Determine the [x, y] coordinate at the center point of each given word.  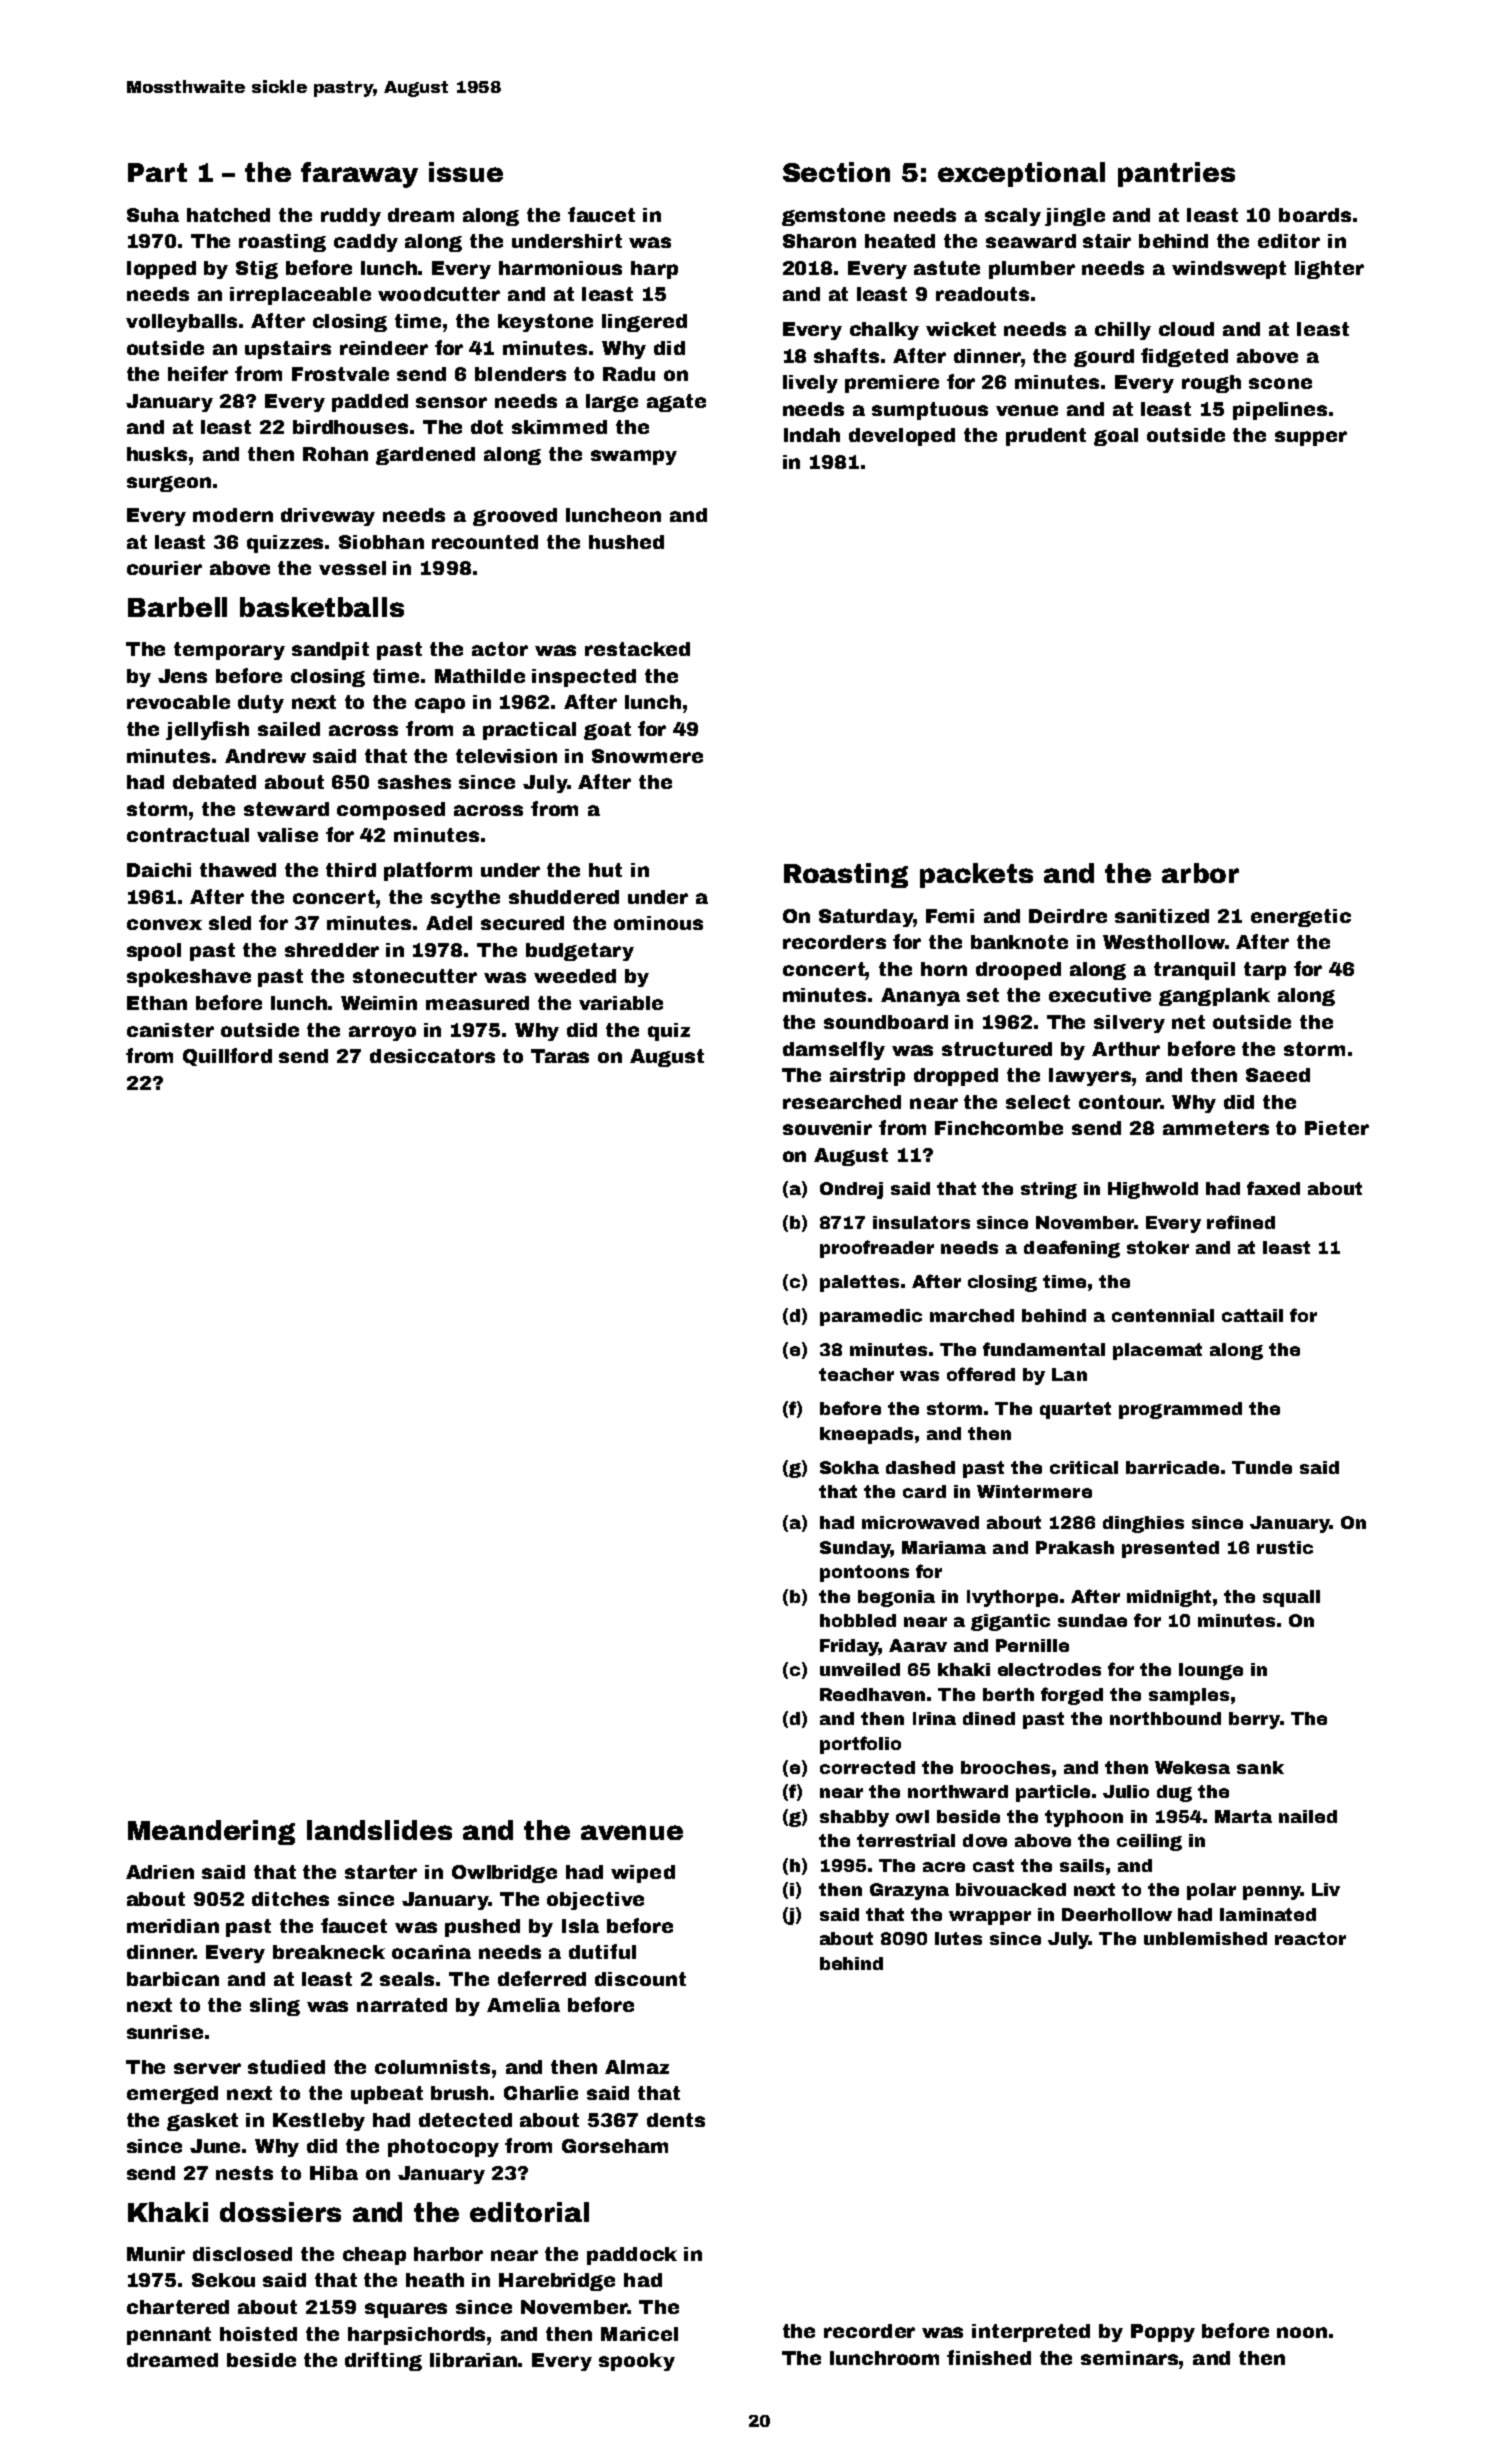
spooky [637, 2362]
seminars [1130, 2358]
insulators [921, 1222]
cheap [374, 2256]
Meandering [211, 1832]
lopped [161, 270]
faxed [1273, 1188]
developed [902, 437]
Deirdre [1068, 916]
